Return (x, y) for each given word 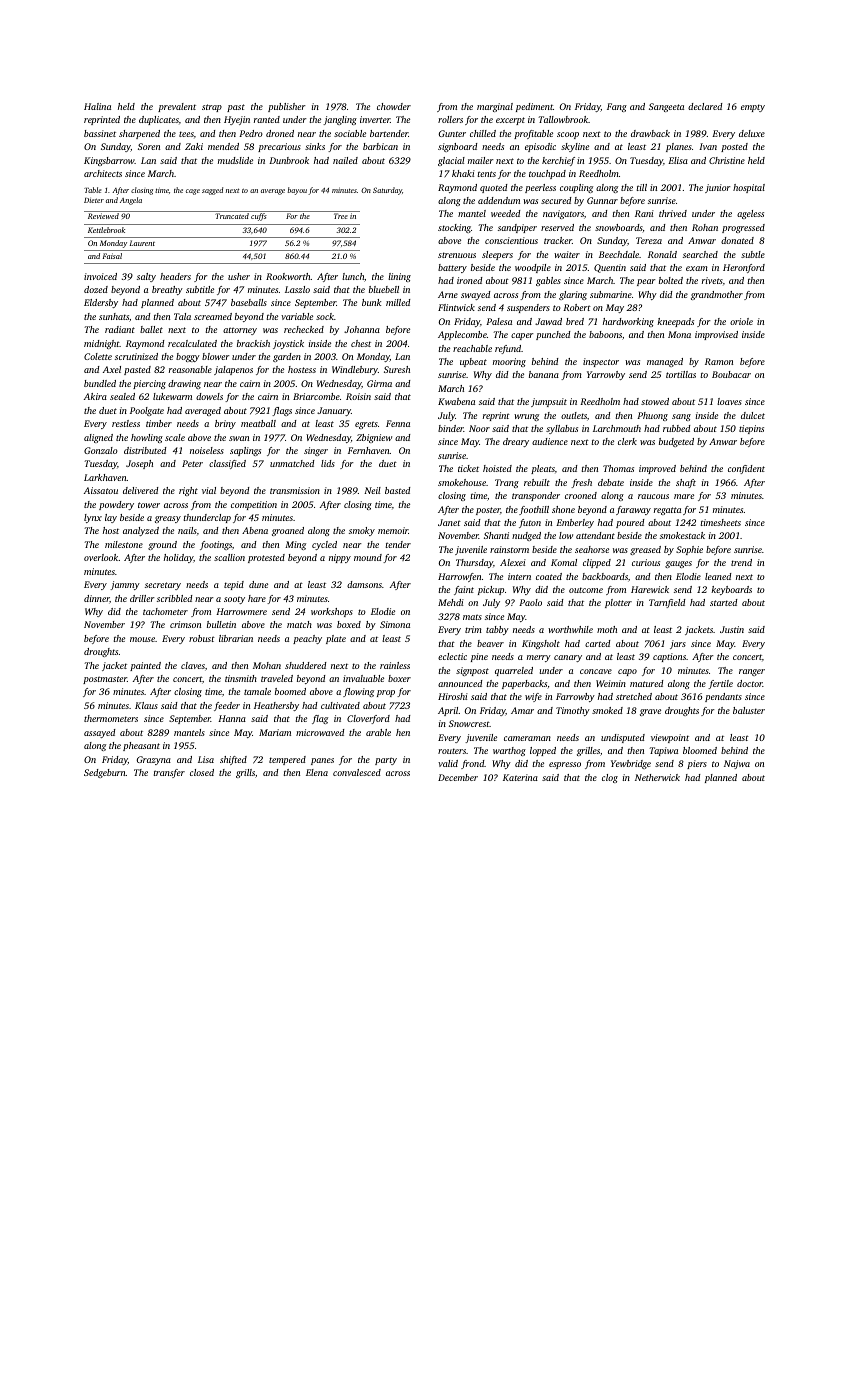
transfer (169, 773)
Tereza (649, 240)
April (448, 711)
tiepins (751, 429)
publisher (287, 107)
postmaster (105, 680)
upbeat (473, 362)
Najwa (737, 764)
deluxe (752, 133)
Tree (341, 216)
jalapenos (233, 370)
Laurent (142, 243)
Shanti (496, 535)
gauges (678, 564)
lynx (93, 518)
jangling (340, 120)
